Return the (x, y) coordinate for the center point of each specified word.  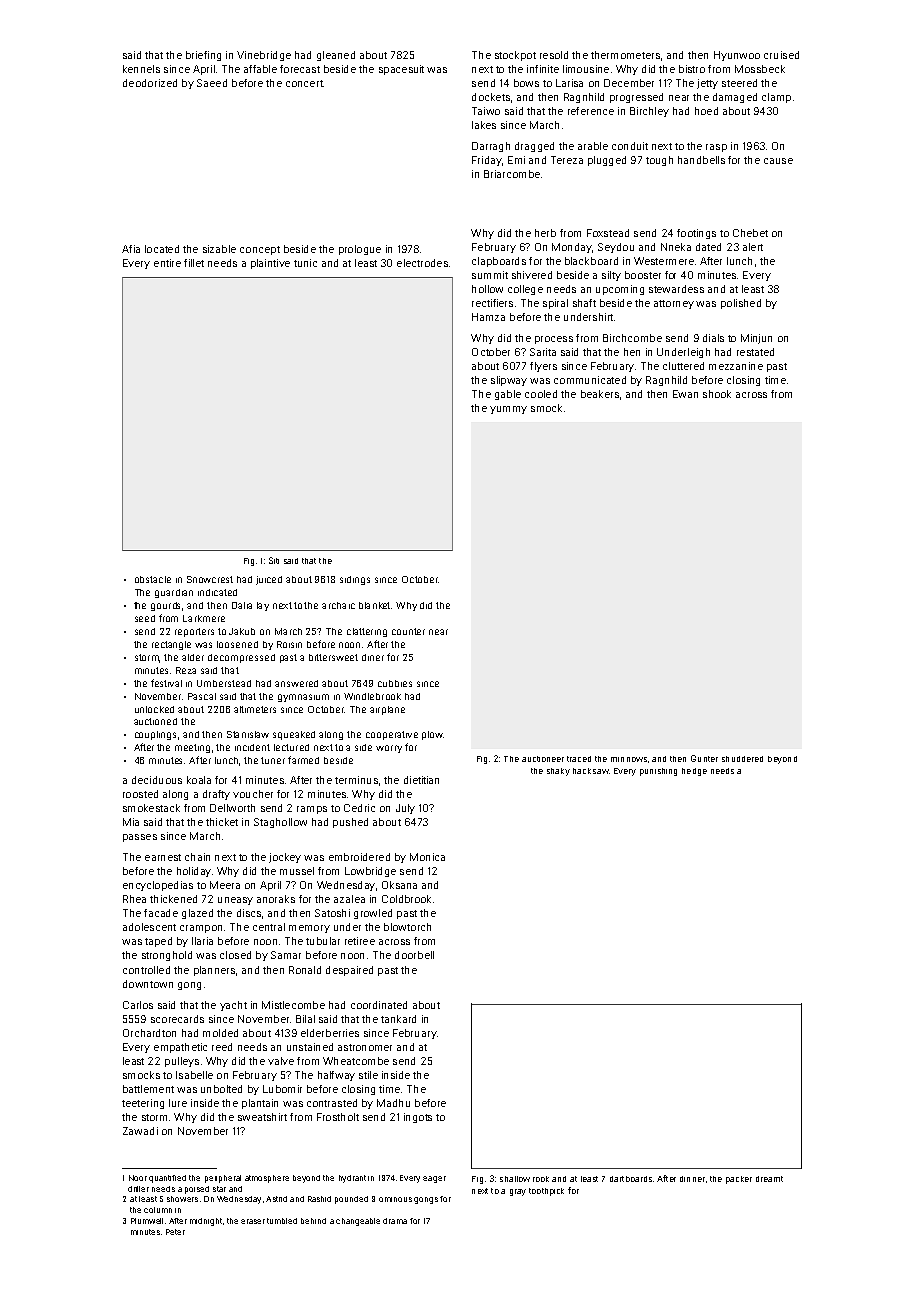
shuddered (742, 759)
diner (373, 657)
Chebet (750, 233)
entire (167, 263)
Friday (487, 161)
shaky (558, 772)
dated (708, 247)
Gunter (704, 758)
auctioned (155, 721)
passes (140, 838)
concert (304, 83)
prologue (360, 250)
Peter (175, 1232)
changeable (358, 1222)
